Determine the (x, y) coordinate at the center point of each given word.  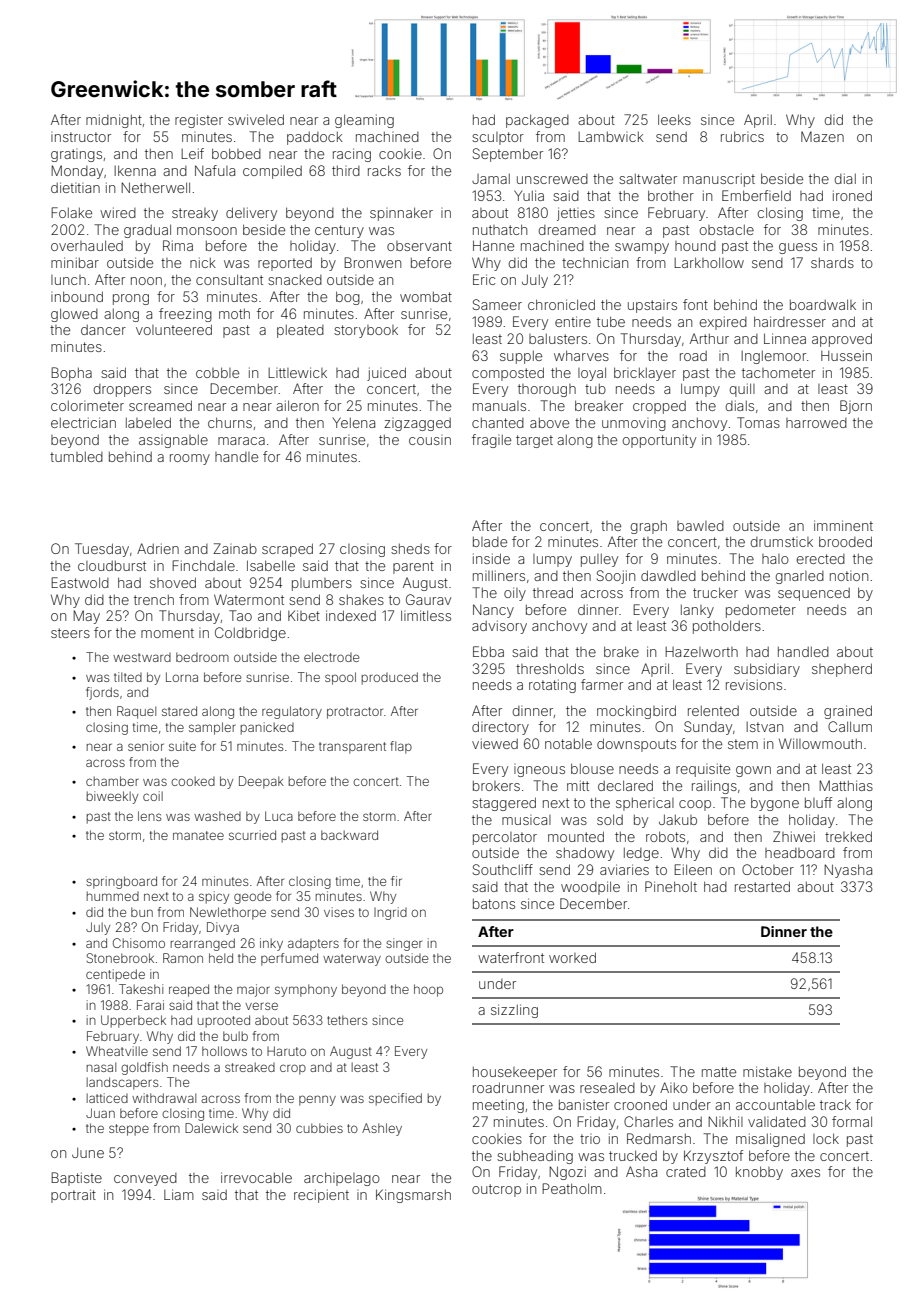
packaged (537, 121)
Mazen (822, 136)
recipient (321, 1196)
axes (805, 1173)
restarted (762, 886)
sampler (212, 728)
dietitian (75, 187)
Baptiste (76, 1179)
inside (491, 558)
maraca (241, 441)
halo (775, 559)
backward (349, 835)
